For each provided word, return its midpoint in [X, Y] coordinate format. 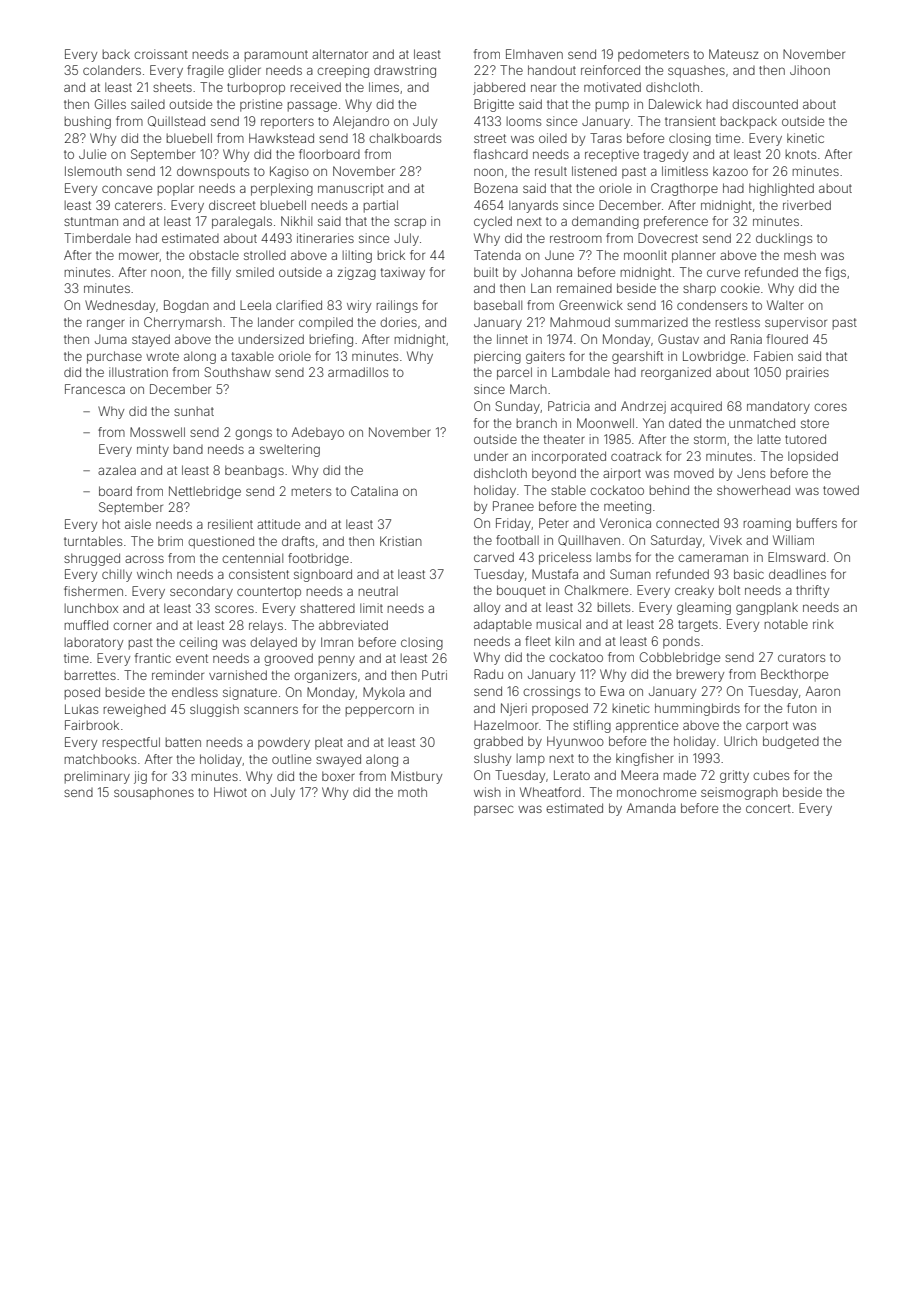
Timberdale [97, 238]
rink [823, 624]
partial [381, 206]
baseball [498, 305]
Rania [746, 339]
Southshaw [237, 372]
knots [801, 154]
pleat [329, 743]
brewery [700, 675]
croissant [161, 54]
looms [524, 121]
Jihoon [810, 70]
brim [170, 541]
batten [183, 742]
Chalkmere [596, 590]
